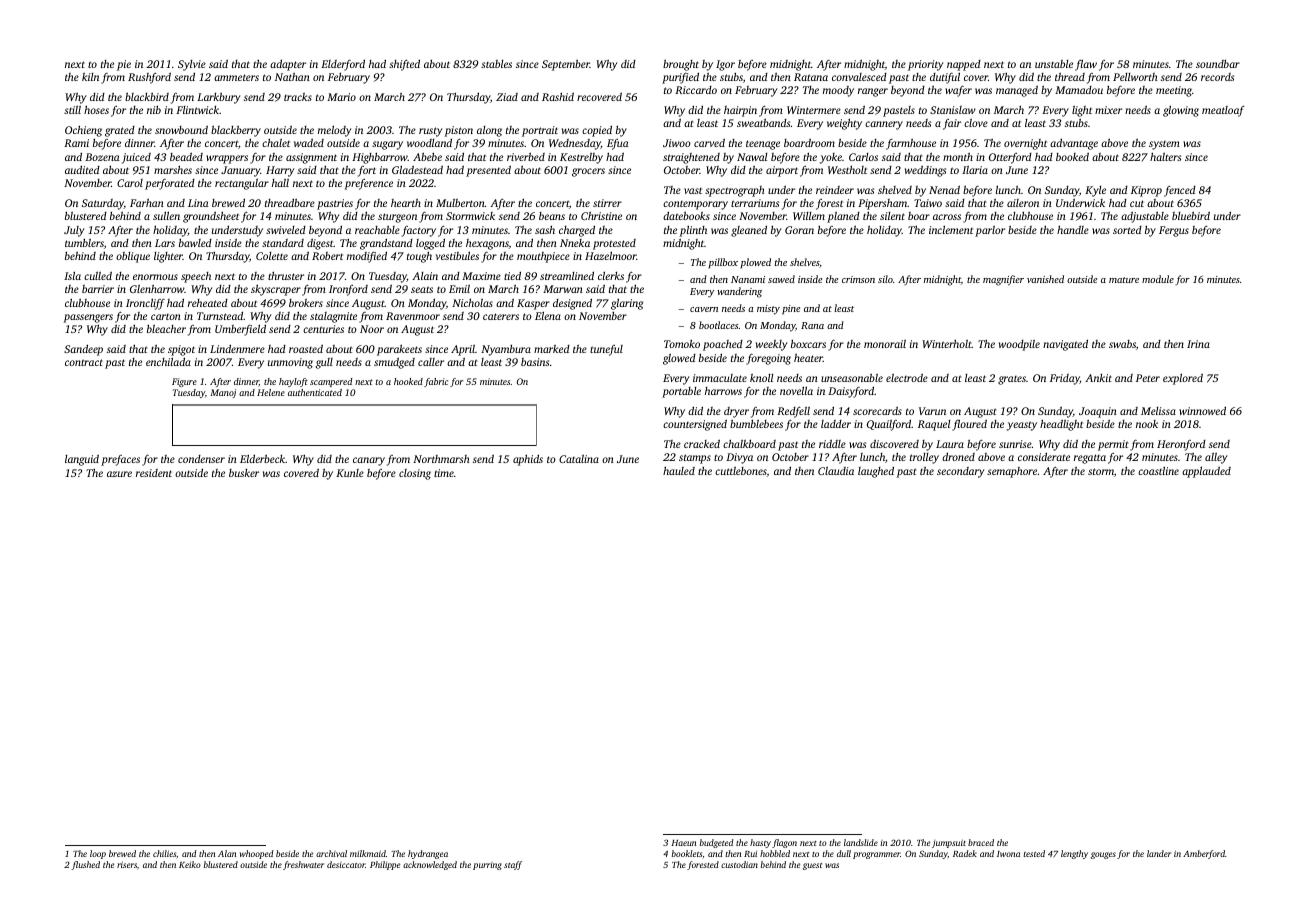 This document has height=924, width=1308. Describe the element at coordinates (812, 866) in the document. I see `guest` at that location.
